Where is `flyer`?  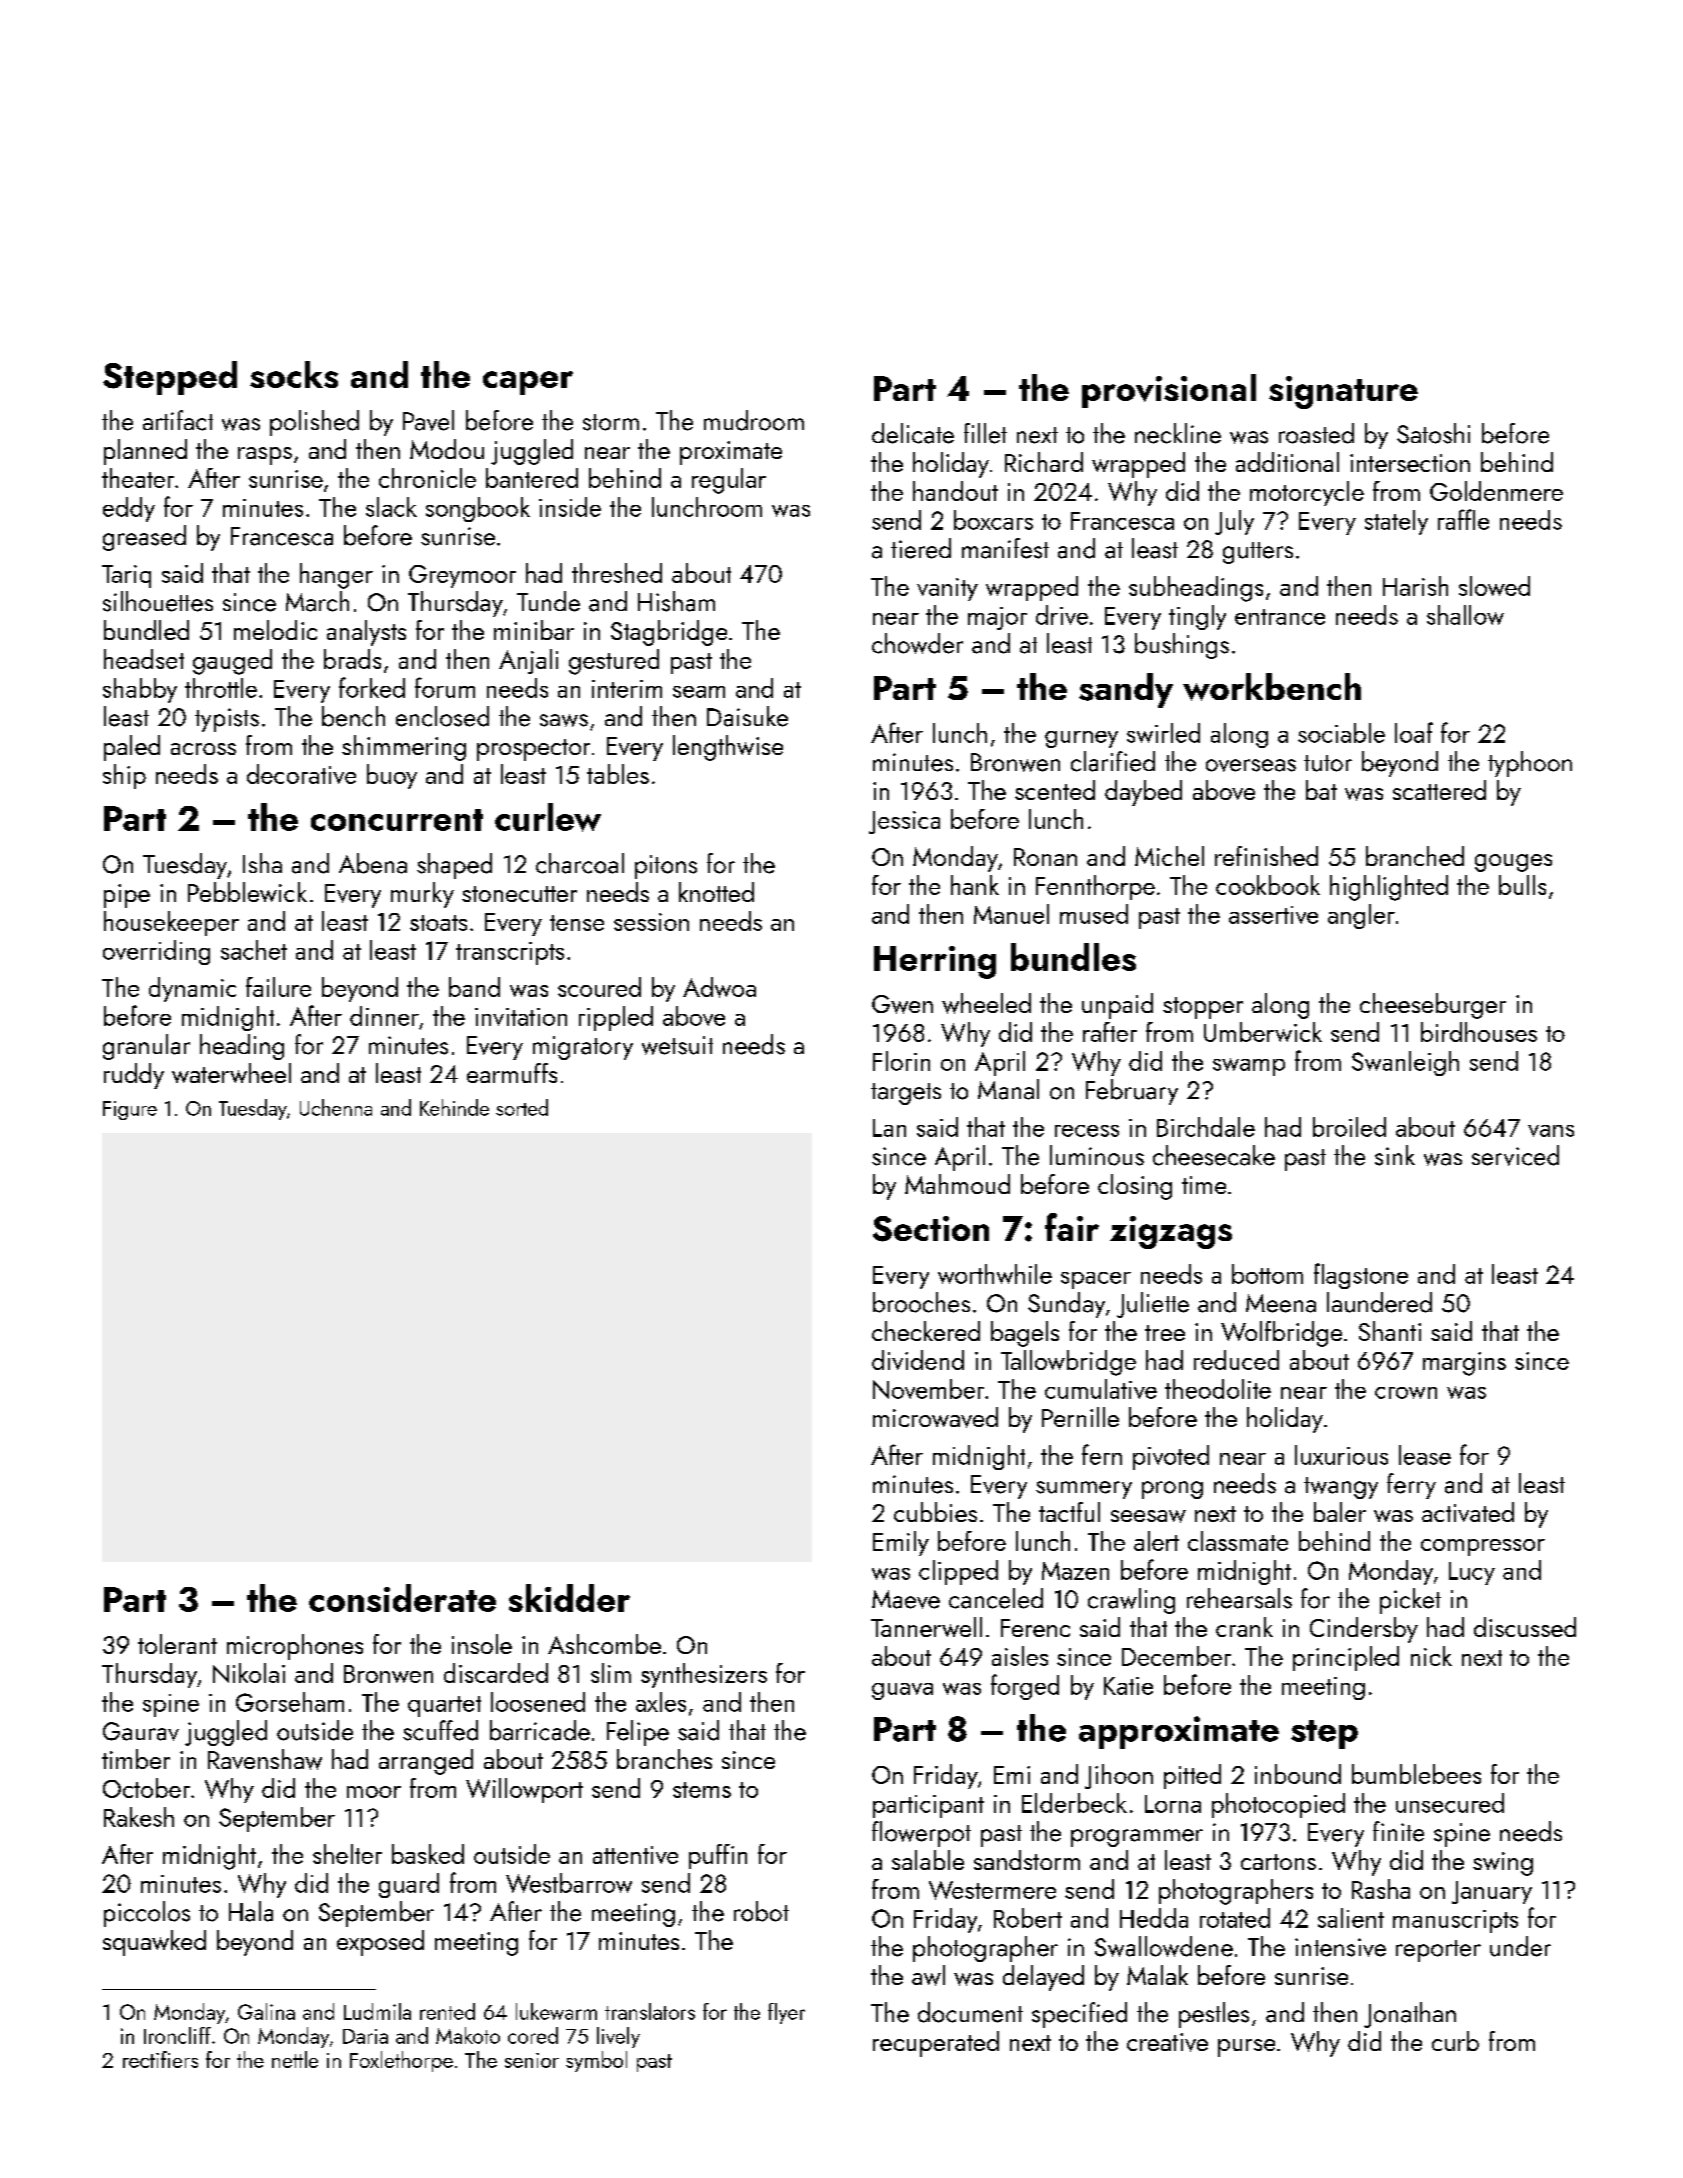
flyer is located at coordinates (786, 2013).
